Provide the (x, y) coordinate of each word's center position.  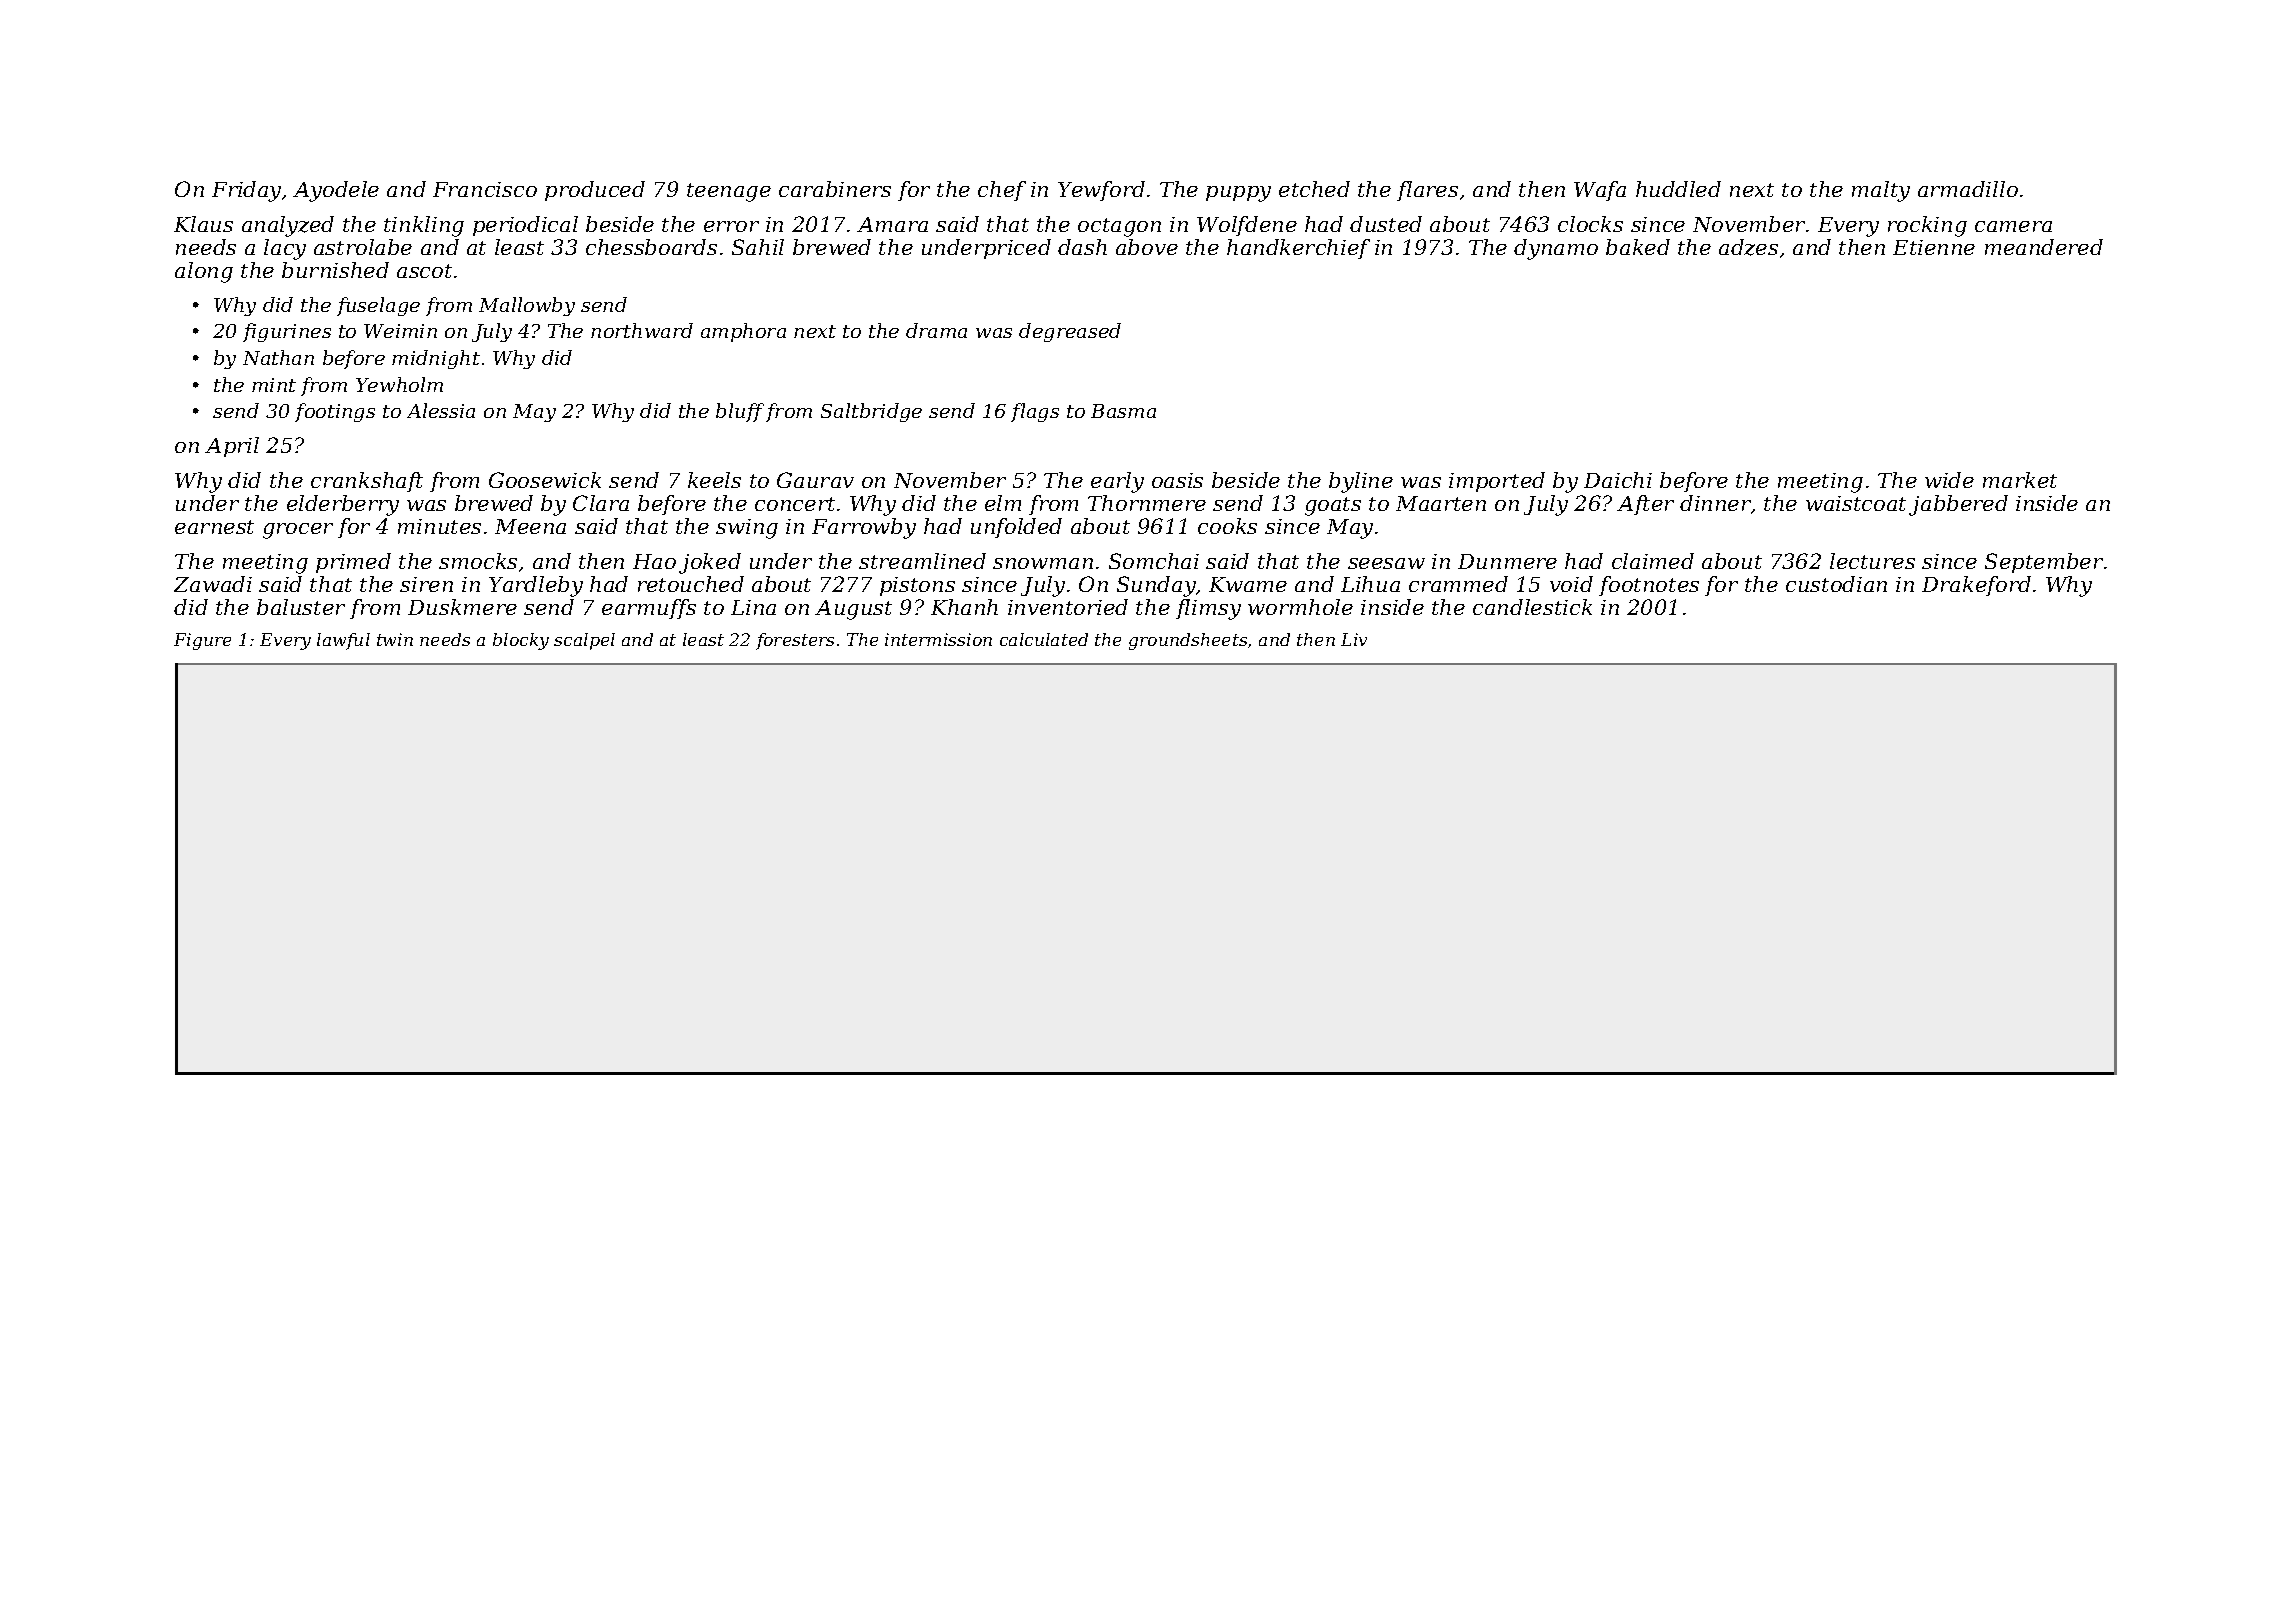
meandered (2044, 247)
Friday (246, 191)
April (232, 447)
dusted (1386, 224)
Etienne (1934, 247)
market (2020, 480)
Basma (1123, 411)
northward (642, 330)
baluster (301, 607)
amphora (743, 332)
